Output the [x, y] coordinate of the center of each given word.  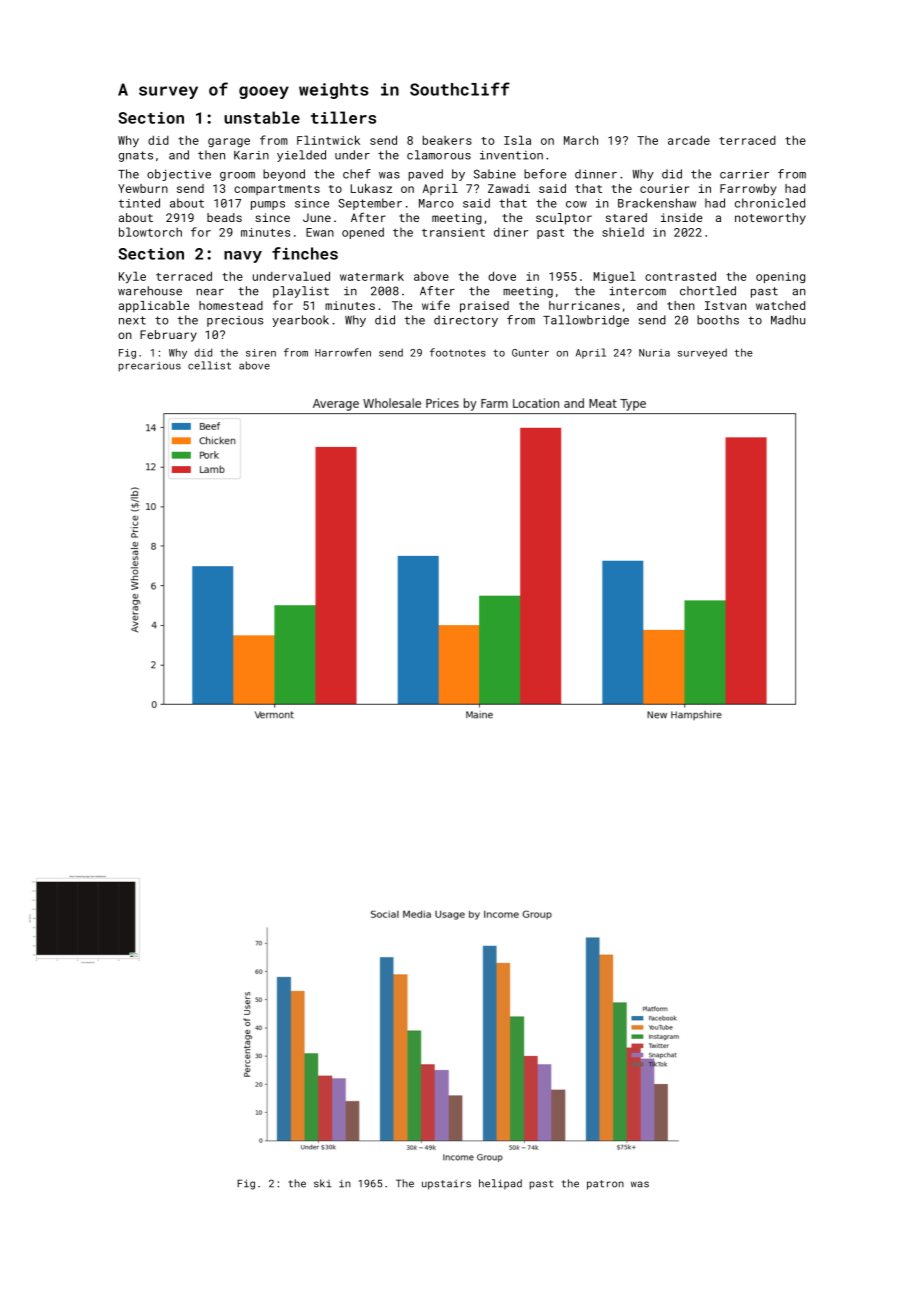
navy [243, 257]
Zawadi [509, 188]
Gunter [530, 353]
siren [261, 353]
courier [664, 188]
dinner [596, 174]
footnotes [458, 352]
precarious [150, 367]
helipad [500, 1184]
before [545, 174]
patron [605, 1185]
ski [322, 1183]
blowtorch [150, 232]
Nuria [654, 353]
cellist [209, 365]
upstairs [446, 1185]
